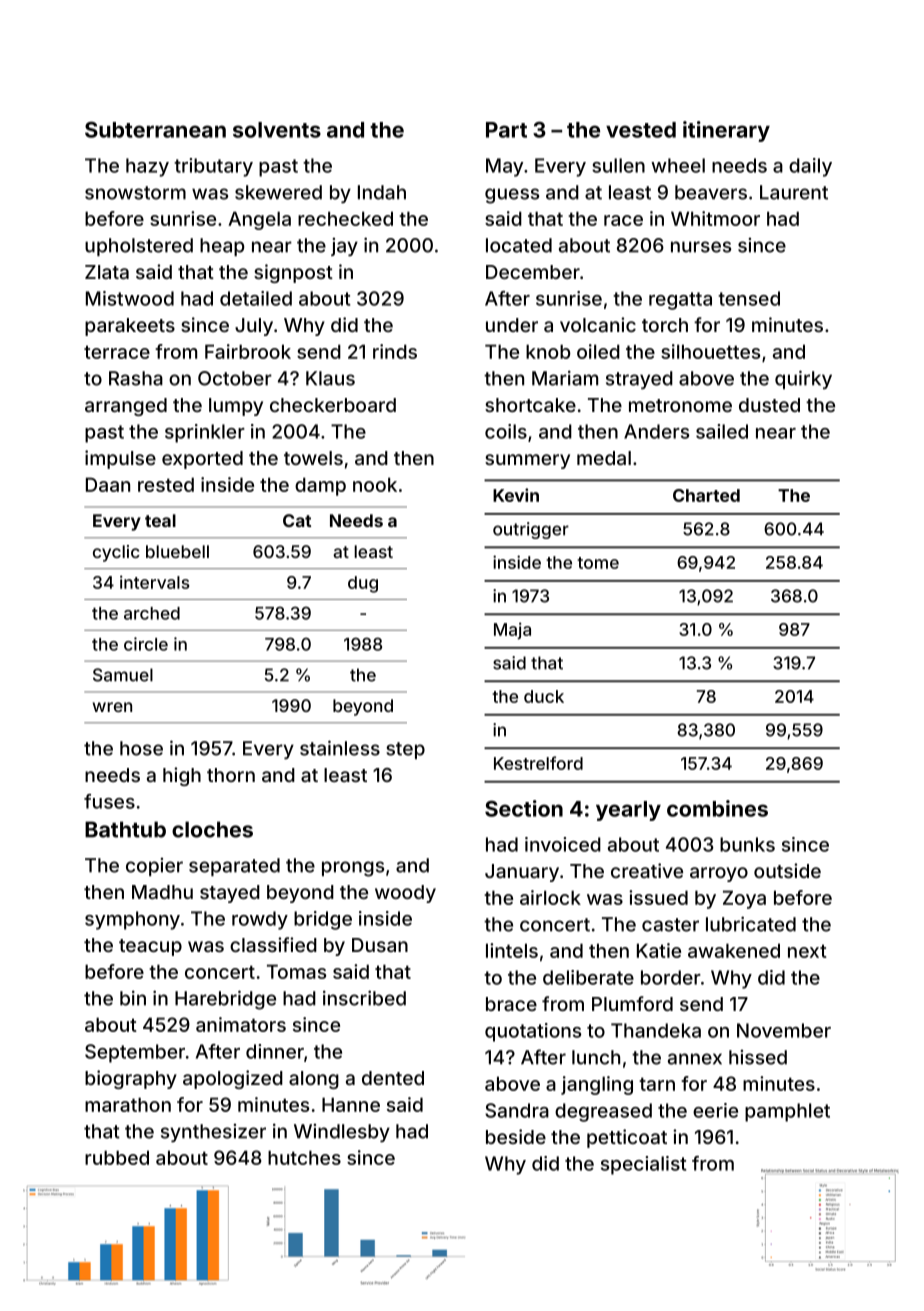 Image resolution: width=924 pixels, height=1311 pixels. Describe the element at coordinates (516, 1136) in the screenshot. I see `beside` at that location.
